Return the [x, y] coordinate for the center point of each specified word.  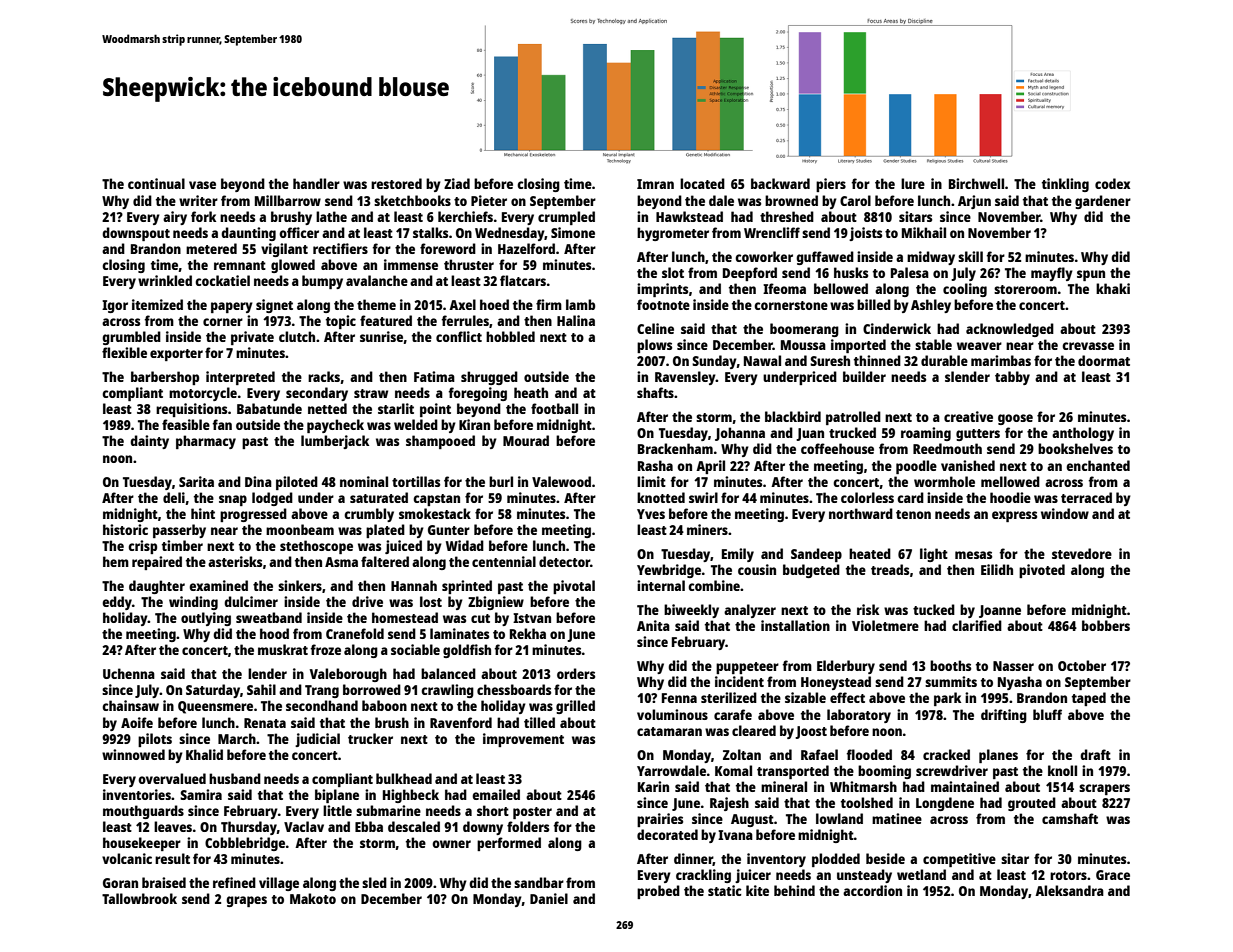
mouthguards [143, 812]
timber [182, 545]
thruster [469, 264]
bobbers [1106, 625]
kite [757, 890]
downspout [136, 234]
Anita [653, 625]
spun [1091, 275]
